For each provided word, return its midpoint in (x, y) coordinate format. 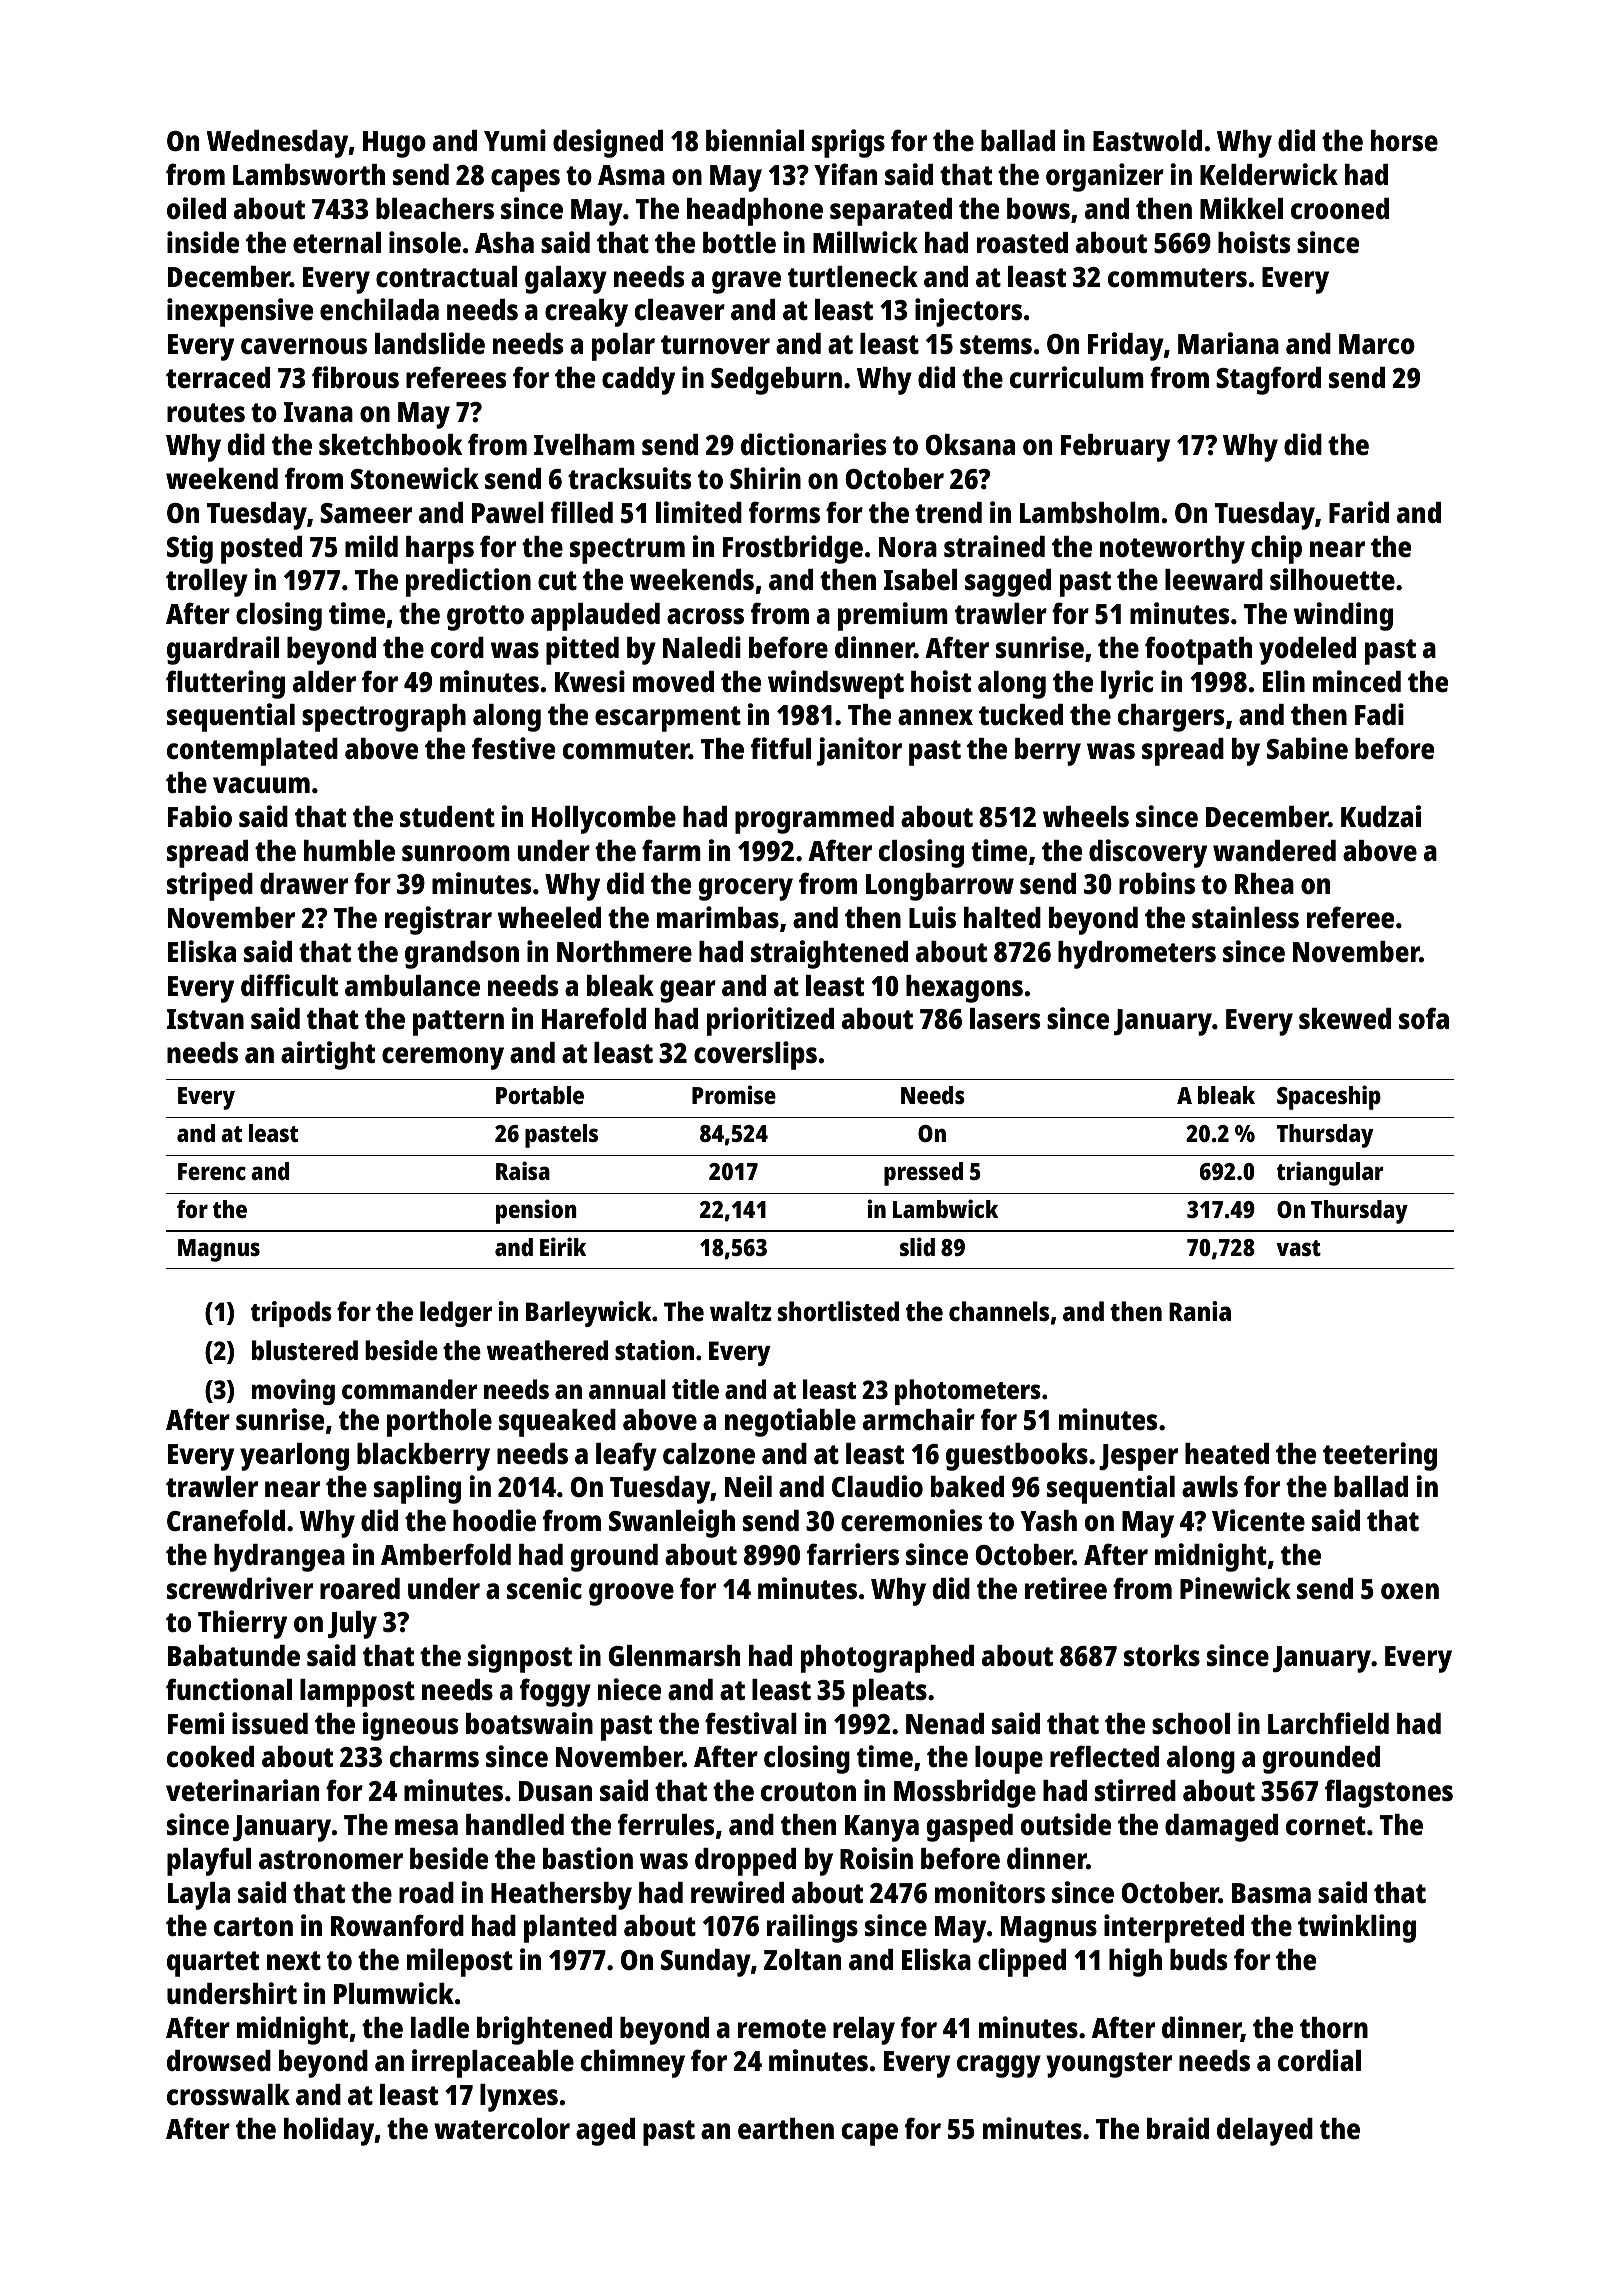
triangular (1330, 1173)
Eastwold (1147, 141)
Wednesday (278, 144)
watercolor (502, 2129)
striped (210, 886)
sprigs (848, 143)
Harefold (594, 1018)
